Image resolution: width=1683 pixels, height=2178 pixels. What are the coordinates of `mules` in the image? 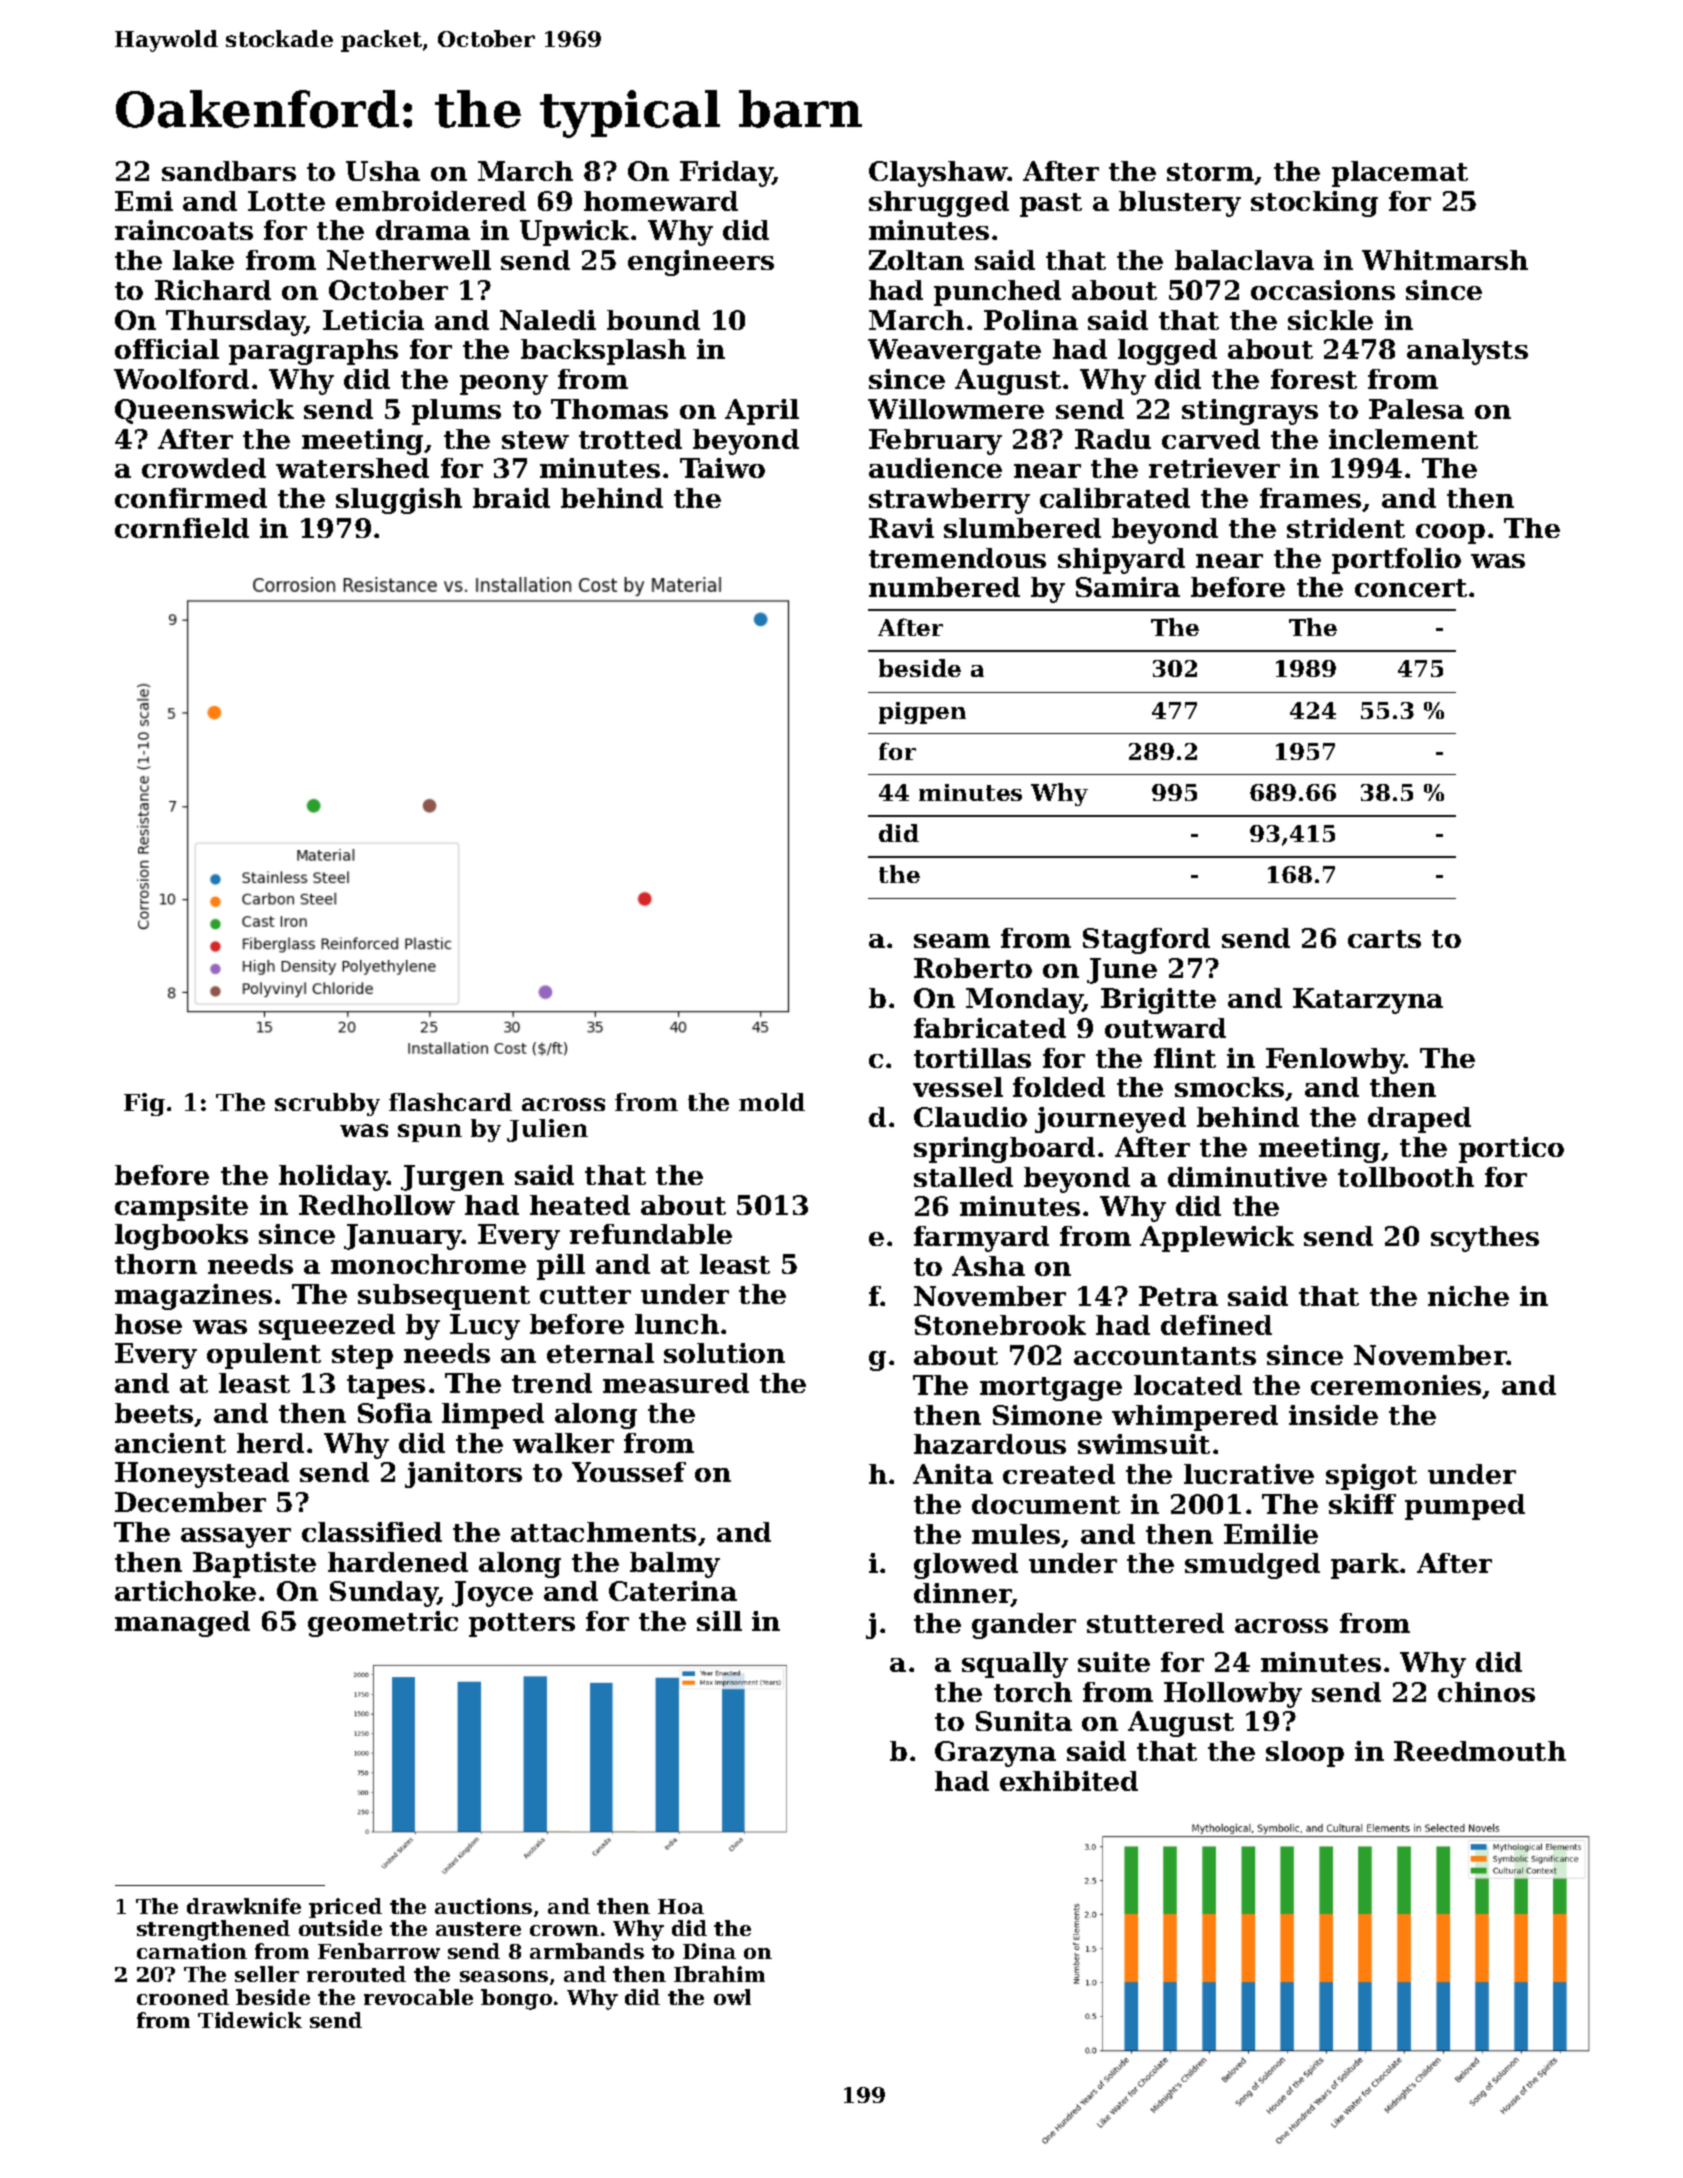 It's located at (1016, 1534).
